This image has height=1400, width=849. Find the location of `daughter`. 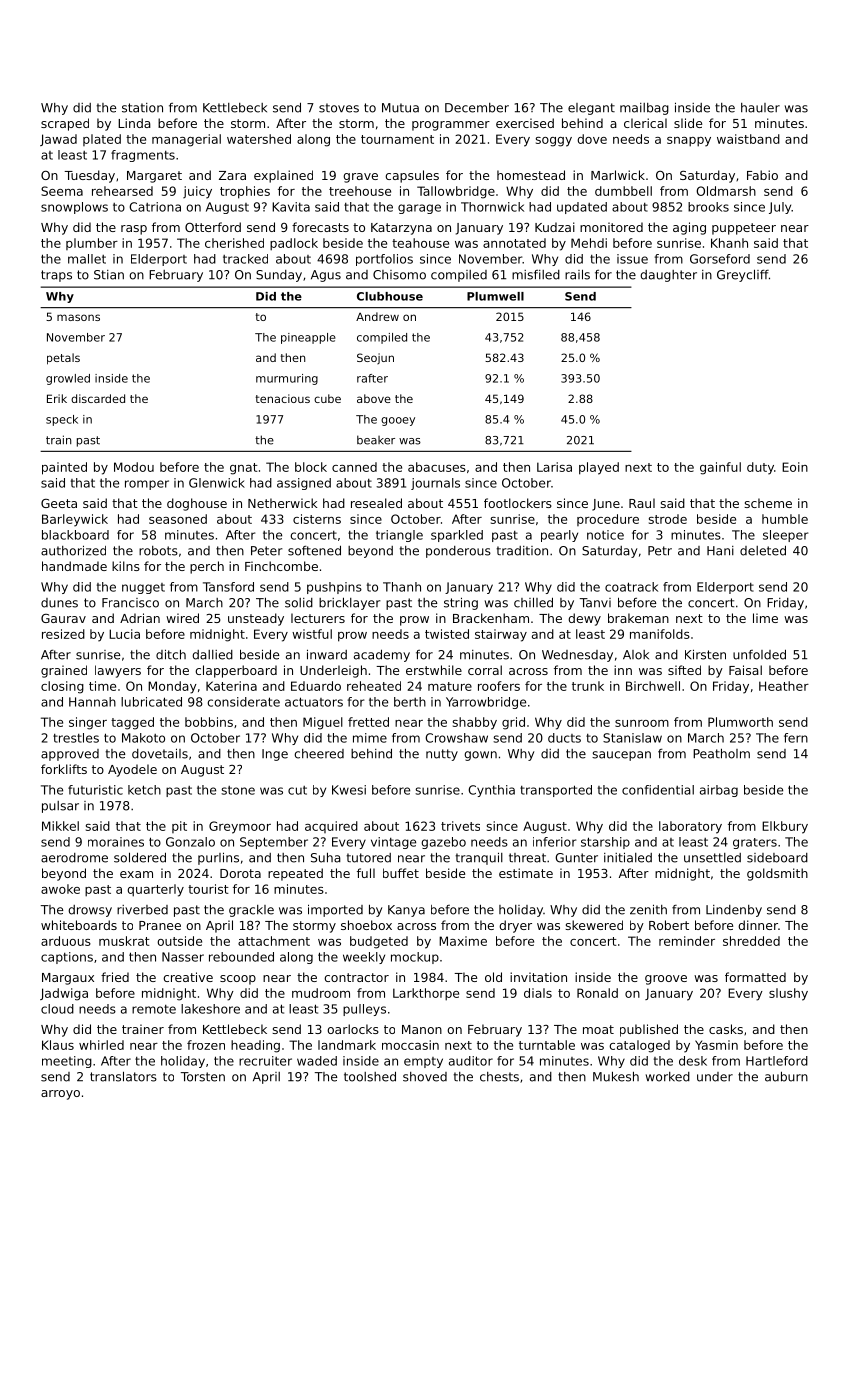

daughter is located at coordinates (668, 276).
